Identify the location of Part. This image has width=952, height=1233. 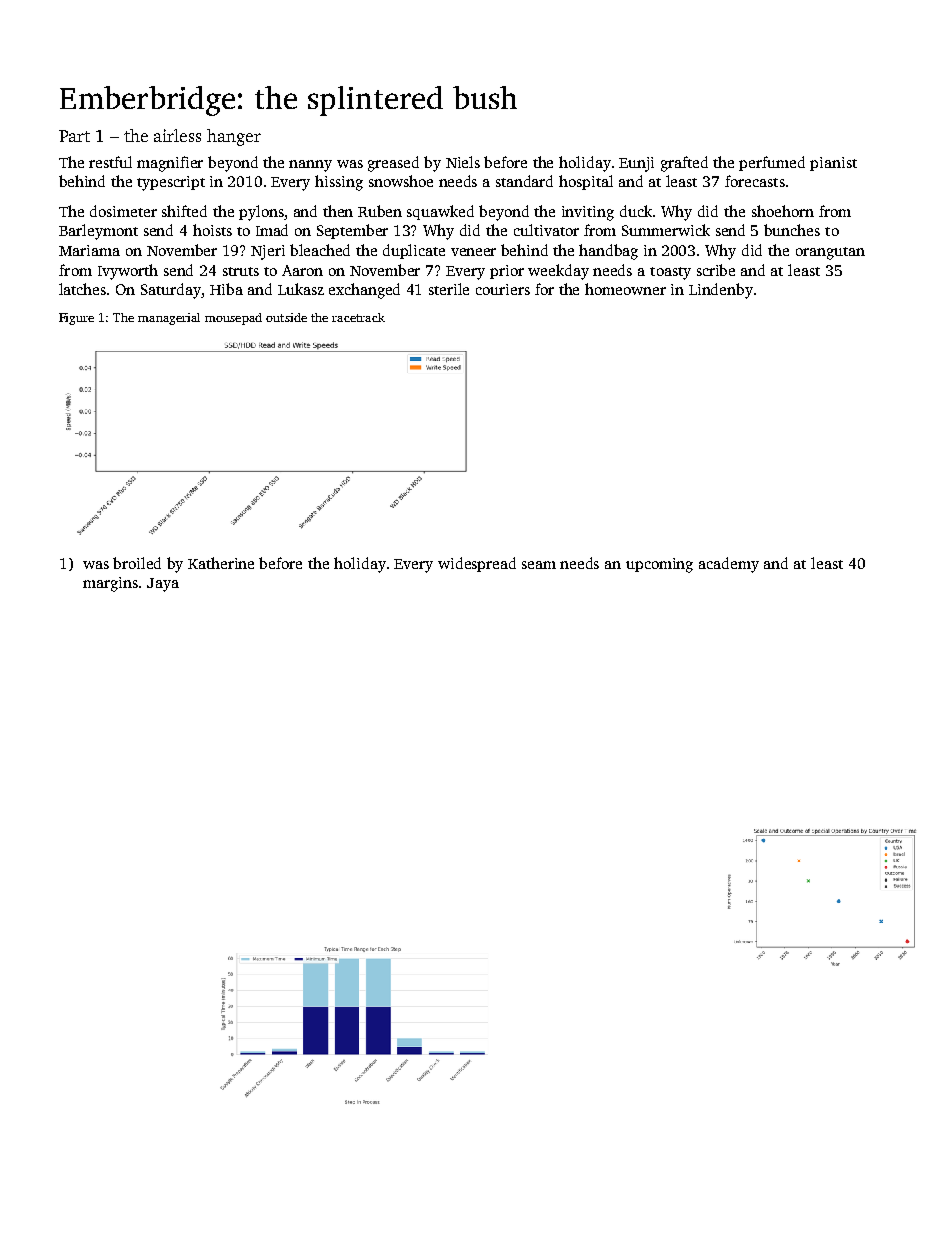
(74, 136).
